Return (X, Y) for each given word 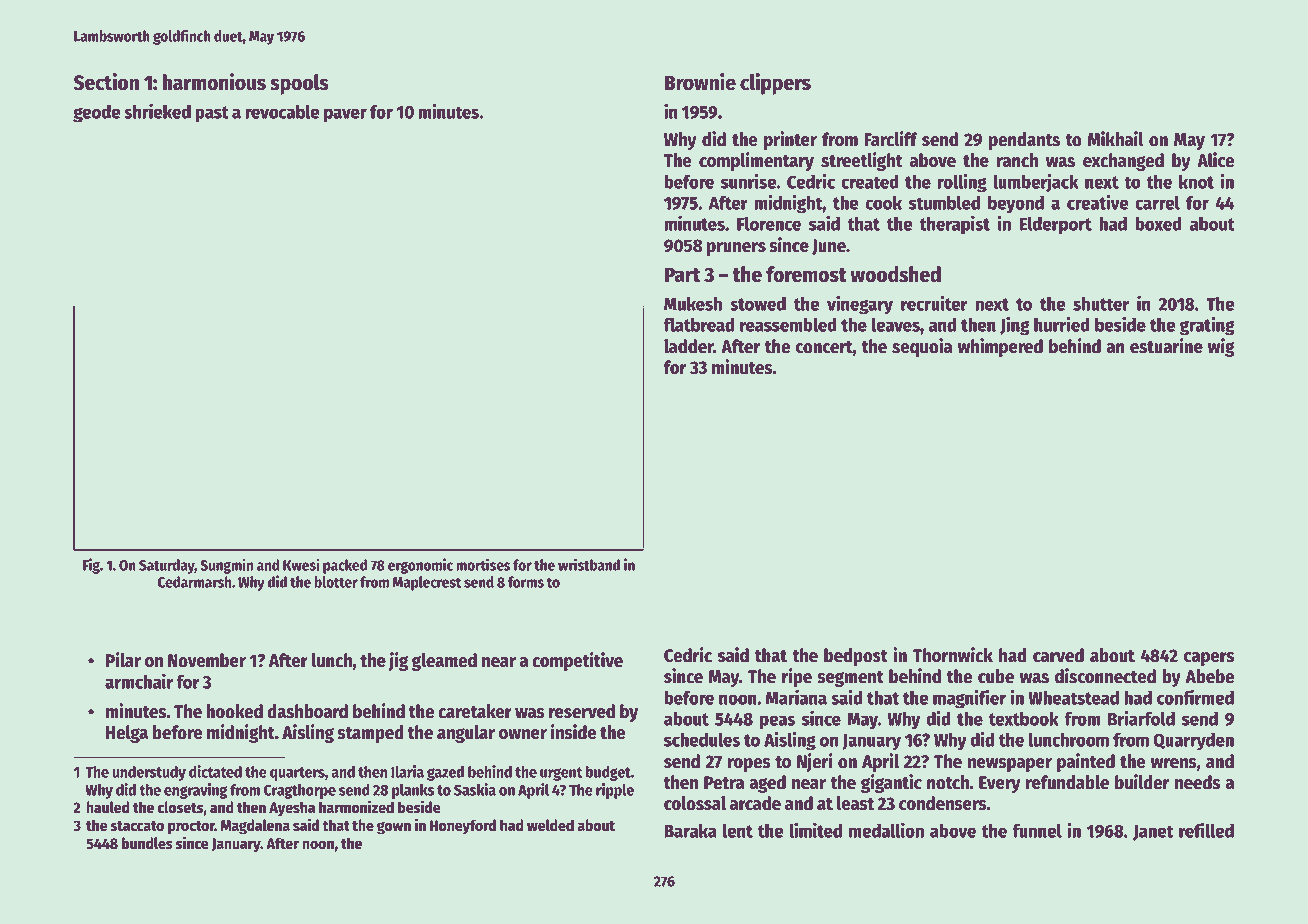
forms (526, 582)
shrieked (157, 111)
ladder (689, 346)
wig (1221, 347)
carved (1058, 655)
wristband (589, 564)
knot (1196, 181)
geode (97, 114)
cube (996, 676)
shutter (1101, 303)
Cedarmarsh (195, 582)
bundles (147, 843)
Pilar (123, 660)
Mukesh (693, 303)
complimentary (756, 161)
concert (824, 347)
